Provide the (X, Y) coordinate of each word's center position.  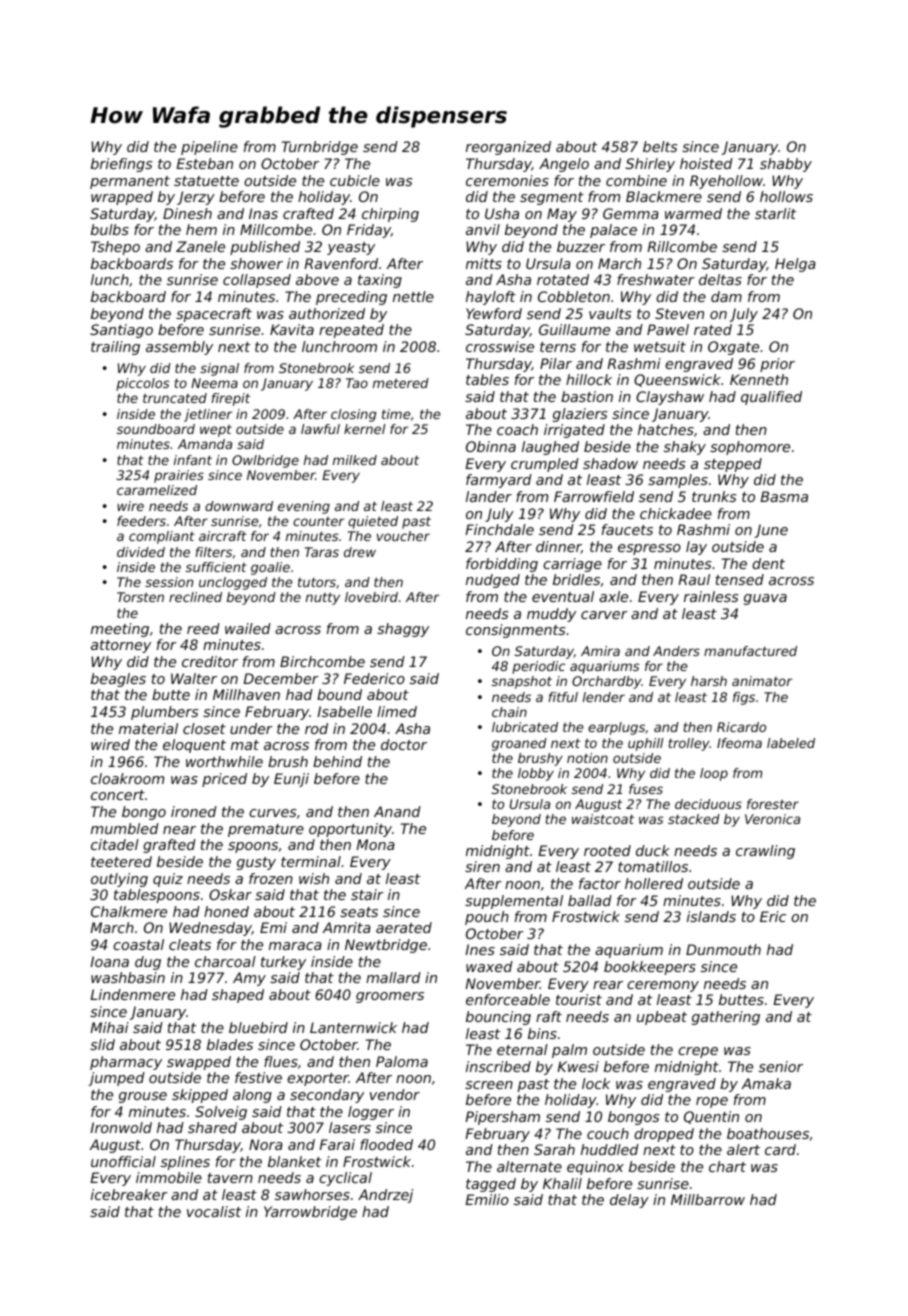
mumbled (125, 828)
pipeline (209, 148)
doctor (404, 744)
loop (714, 774)
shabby (786, 165)
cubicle (355, 180)
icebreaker (129, 1194)
